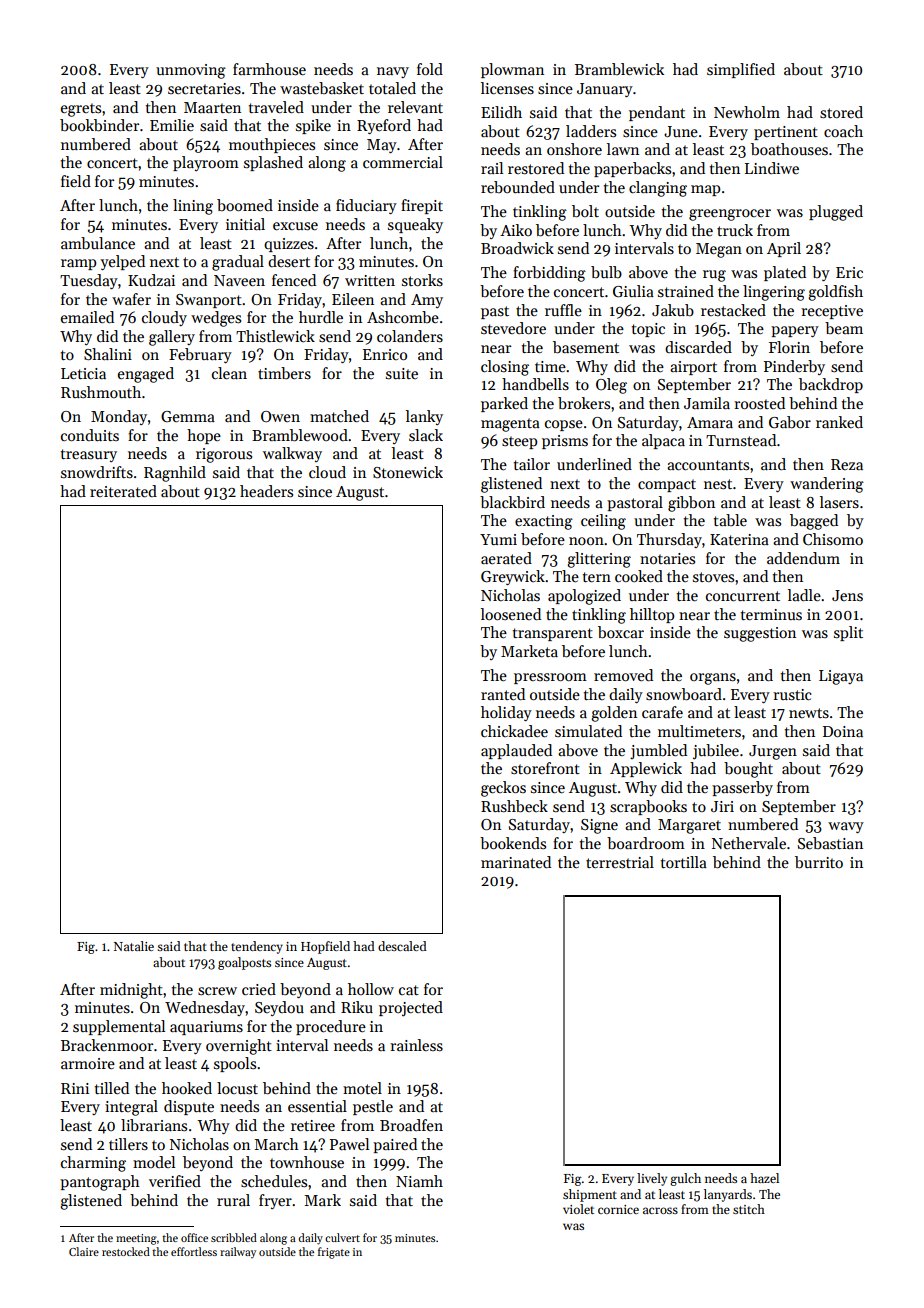 The image size is (924, 1308). Describe the element at coordinates (191, 71) in the screenshot. I see `unmoving` at that location.
